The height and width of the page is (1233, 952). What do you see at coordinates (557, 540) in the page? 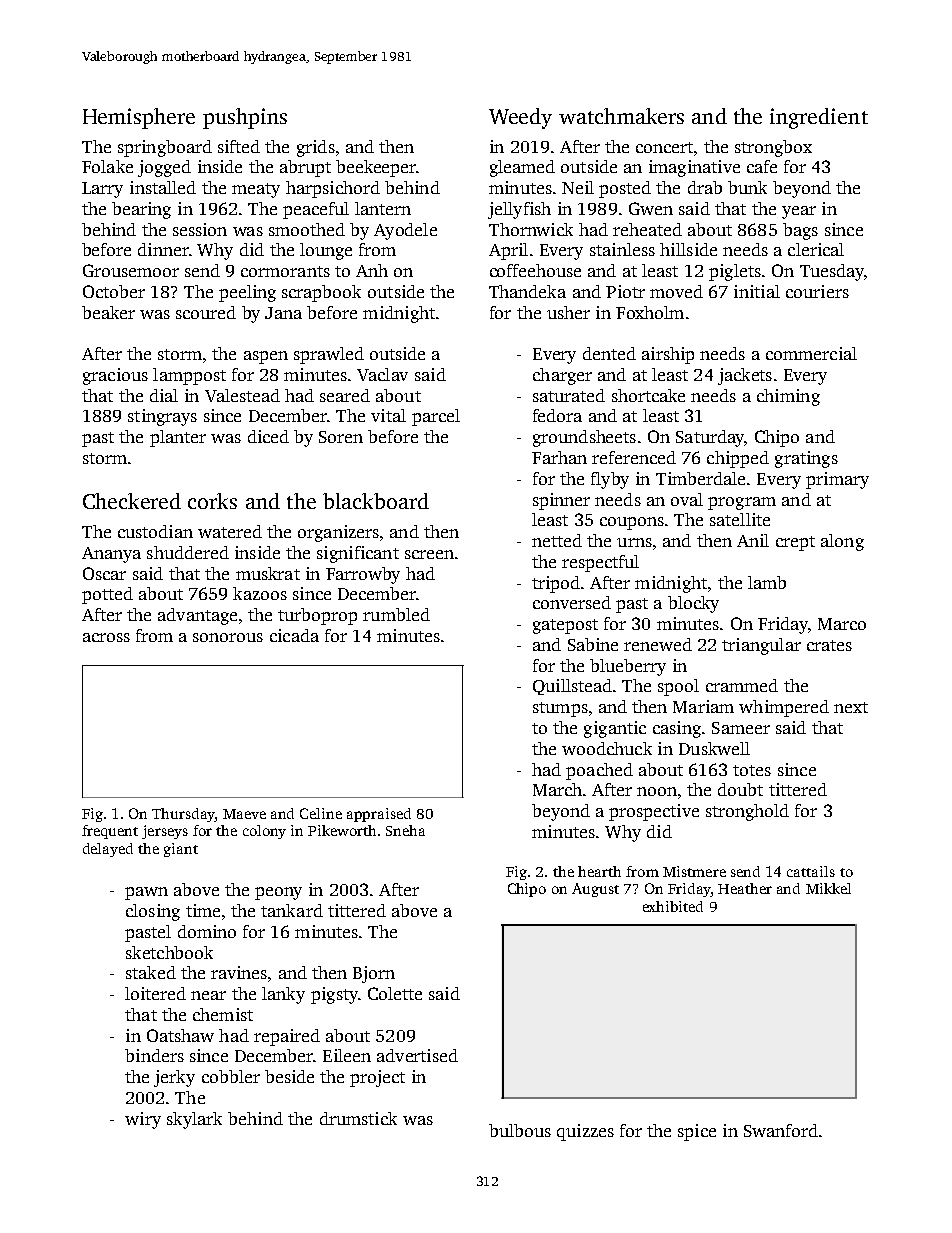
I see `netted` at bounding box center [557, 540].
